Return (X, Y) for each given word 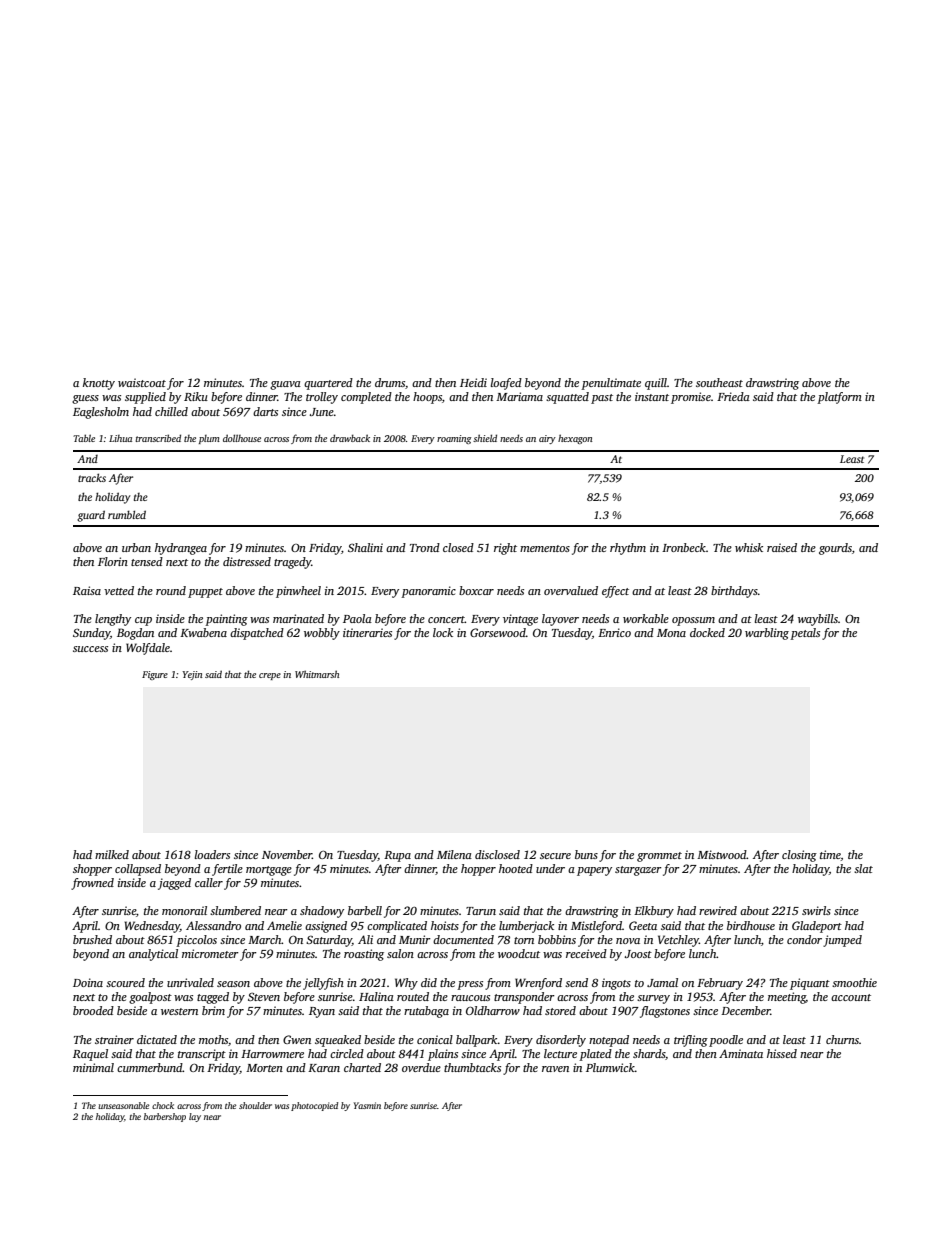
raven (555, 1069)
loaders (212, 854)
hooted (516, 868)
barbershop (165, 1117)
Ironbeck (684, 547)
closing (799, 856)
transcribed (158, 438)
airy (547, 439)
